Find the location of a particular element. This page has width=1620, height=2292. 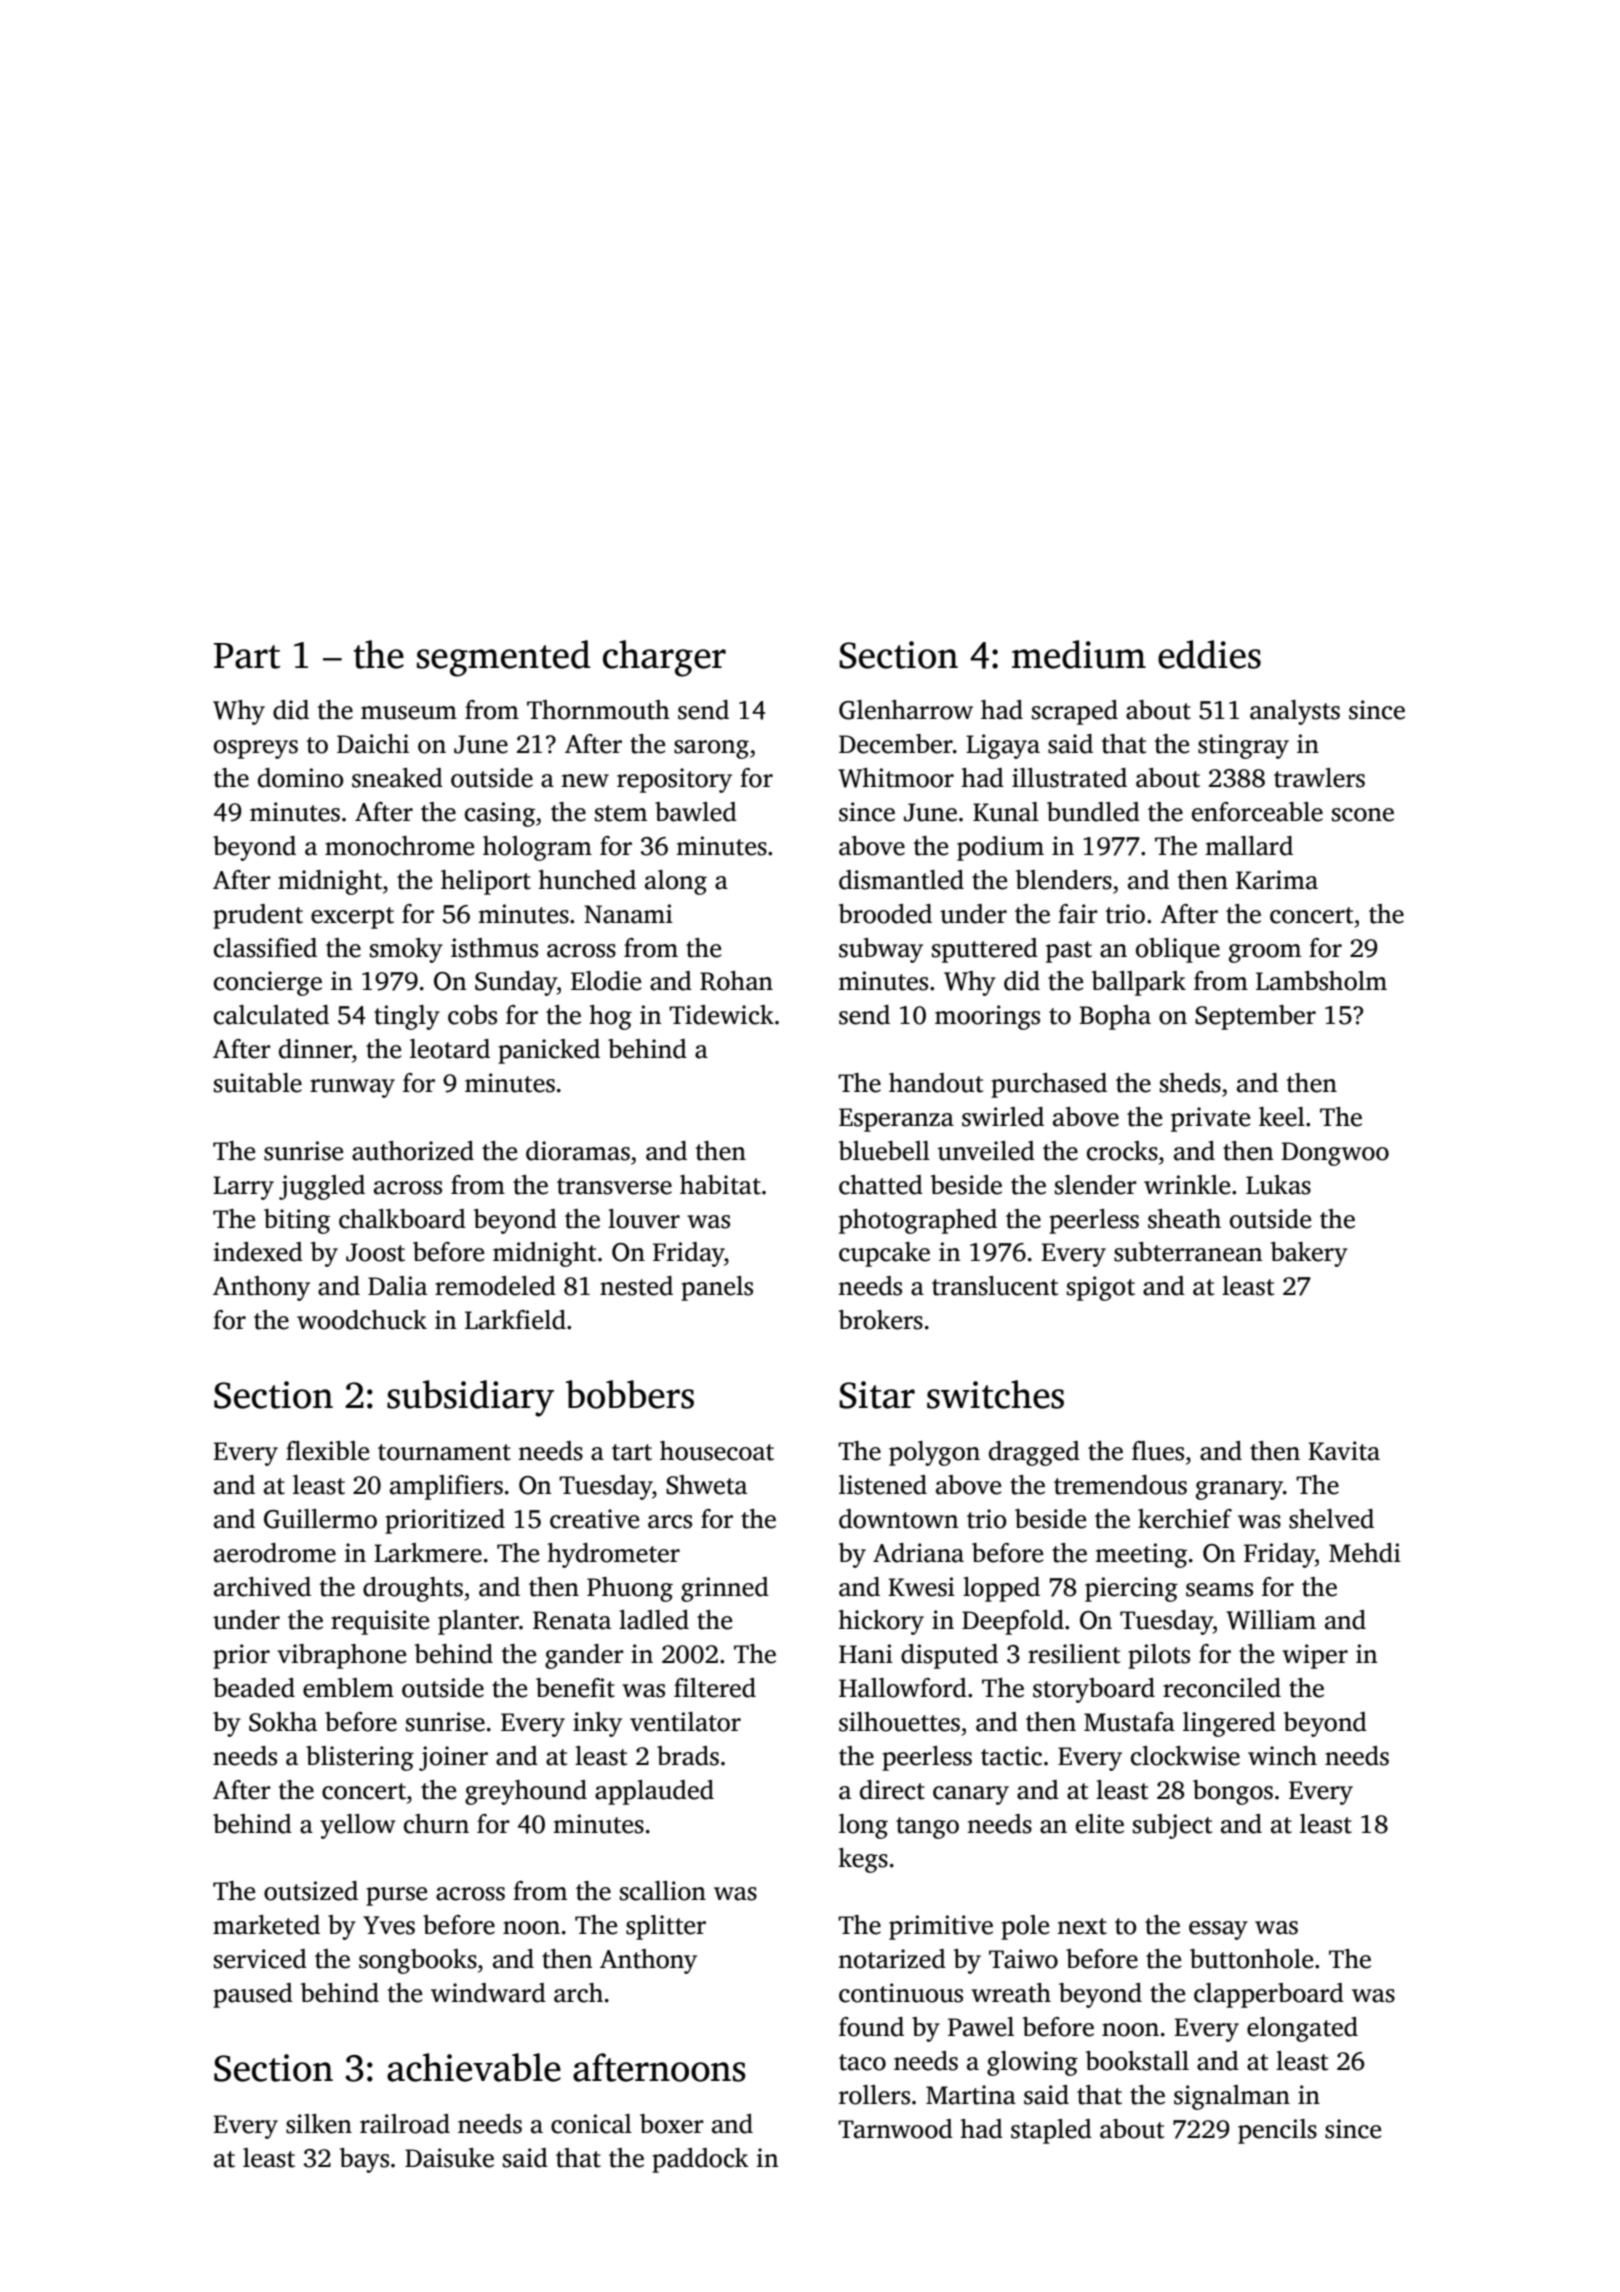

panicked is located at coordinates (549, 1051).
